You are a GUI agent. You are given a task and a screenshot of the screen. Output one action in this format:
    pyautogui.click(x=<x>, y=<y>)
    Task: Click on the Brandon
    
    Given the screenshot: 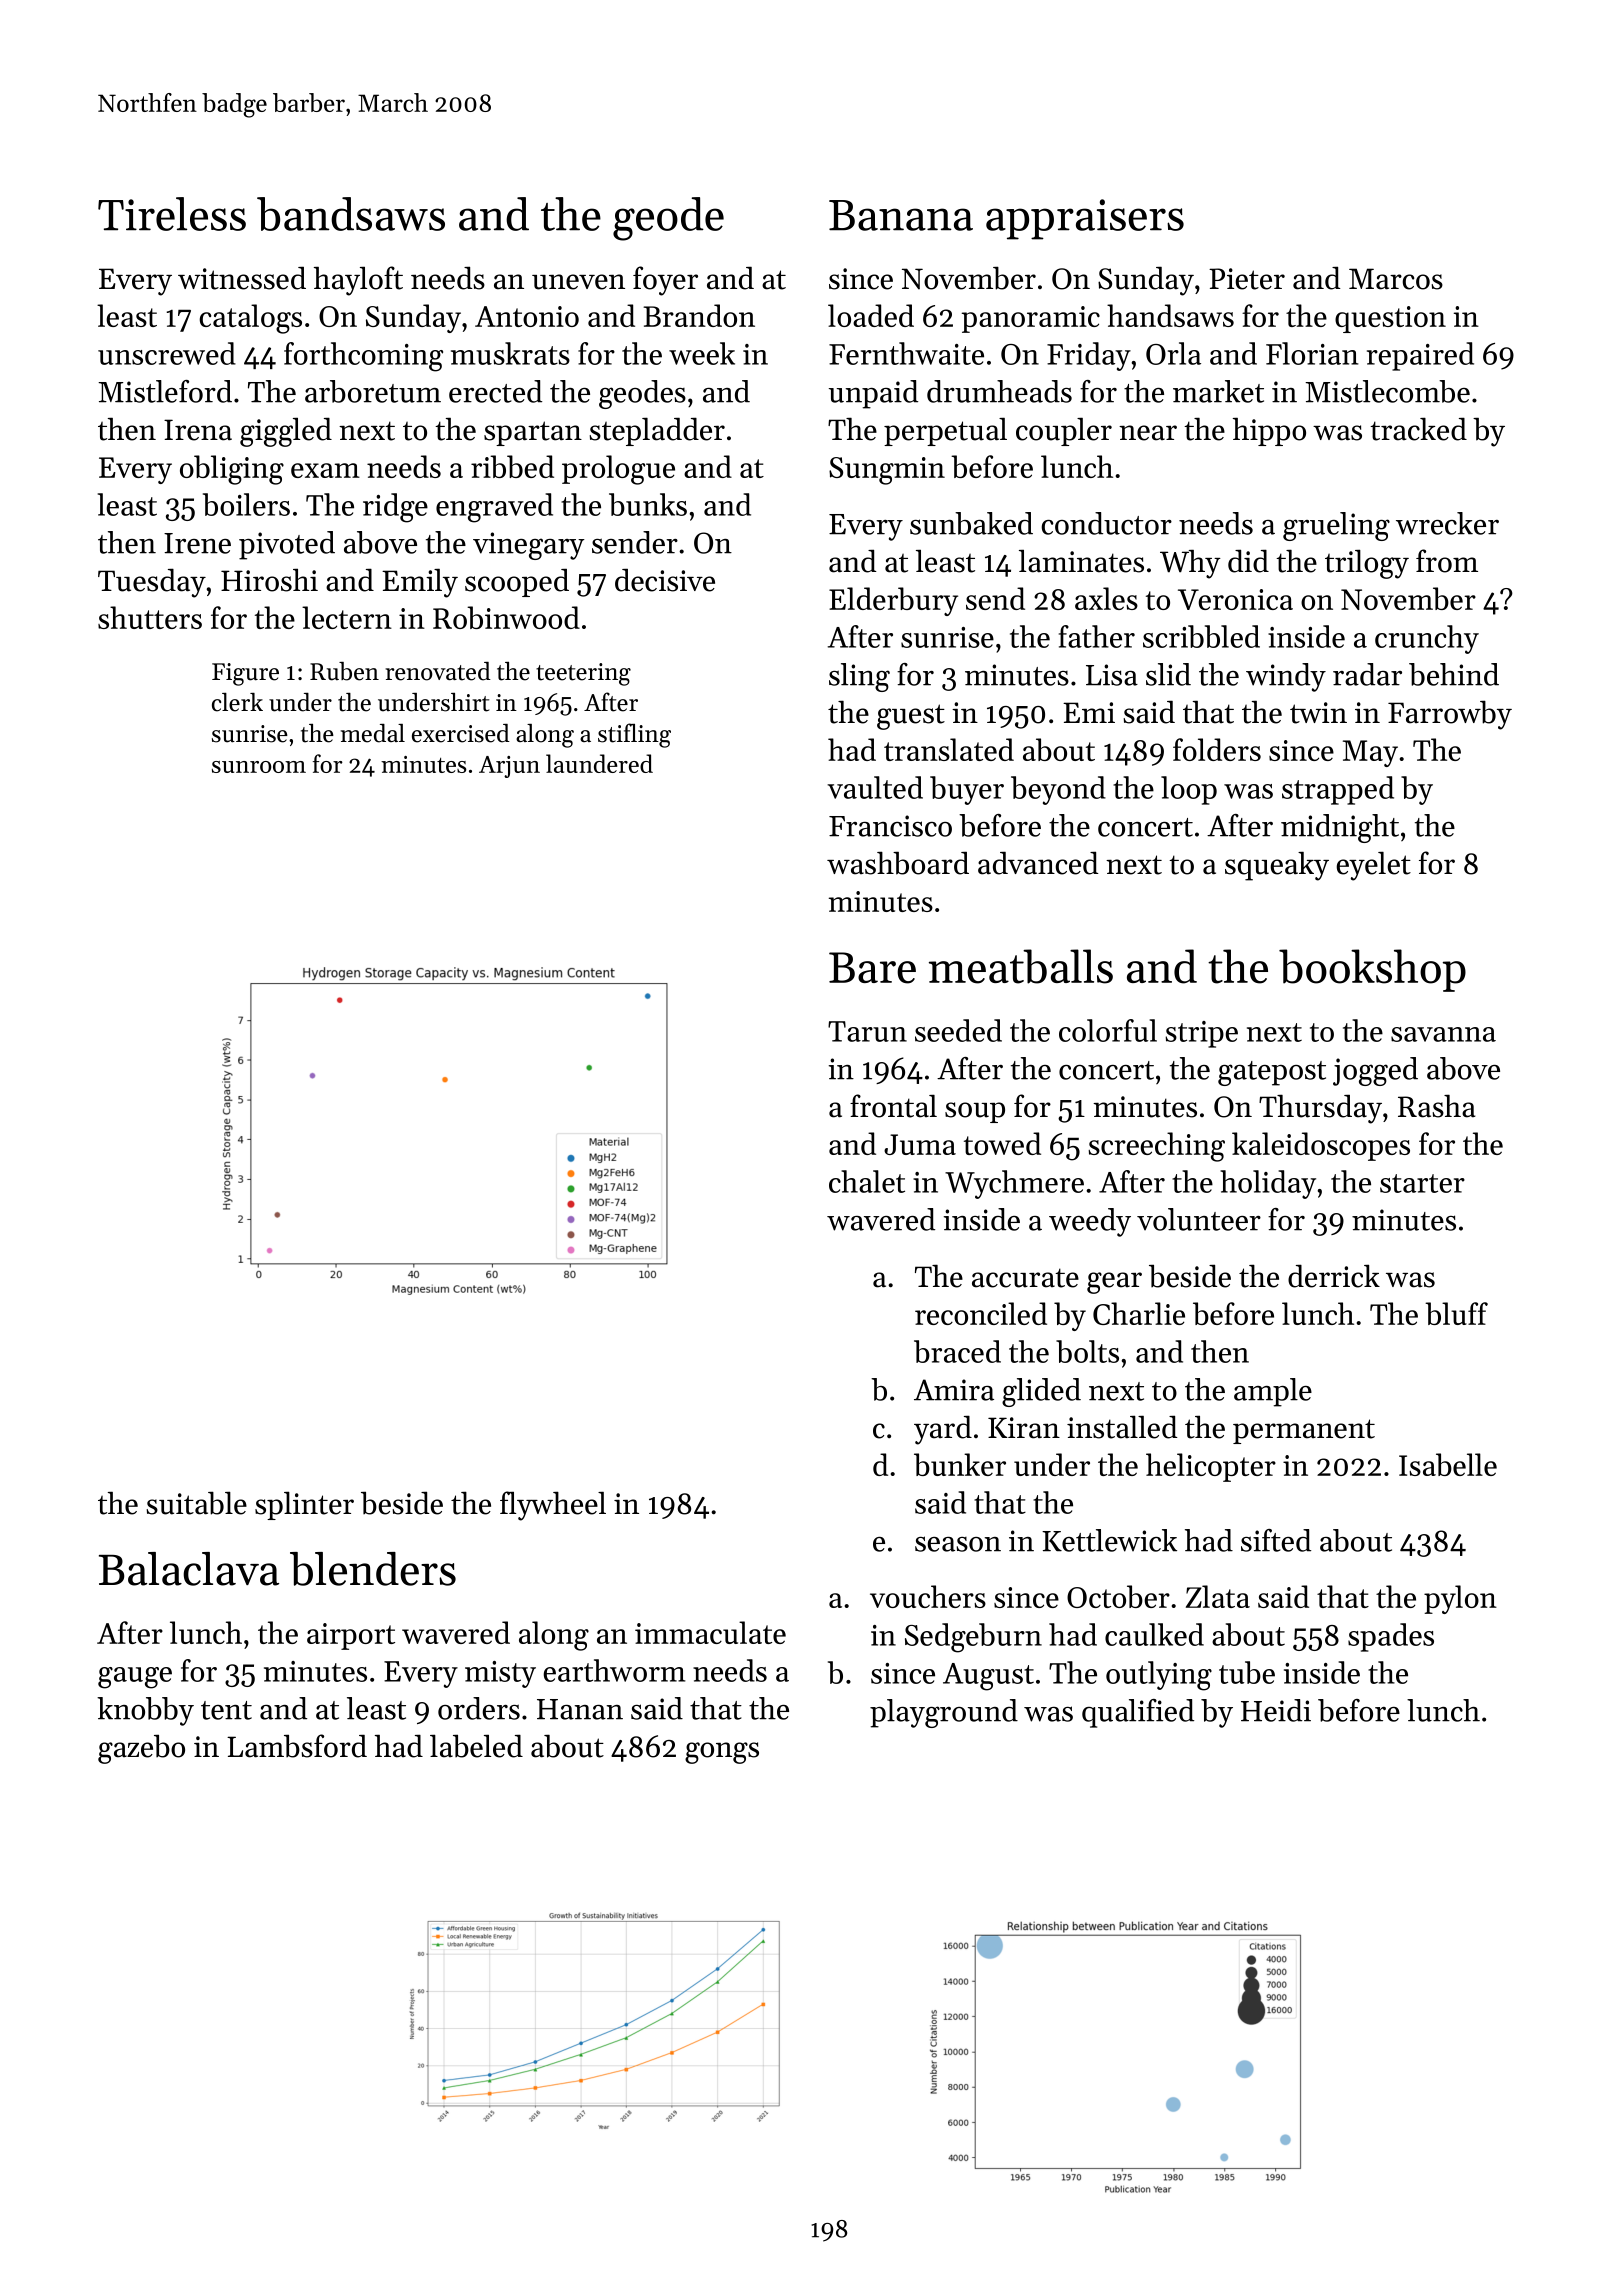 What is the action you would take?
    pyautogui.click(x=699, y=315)
